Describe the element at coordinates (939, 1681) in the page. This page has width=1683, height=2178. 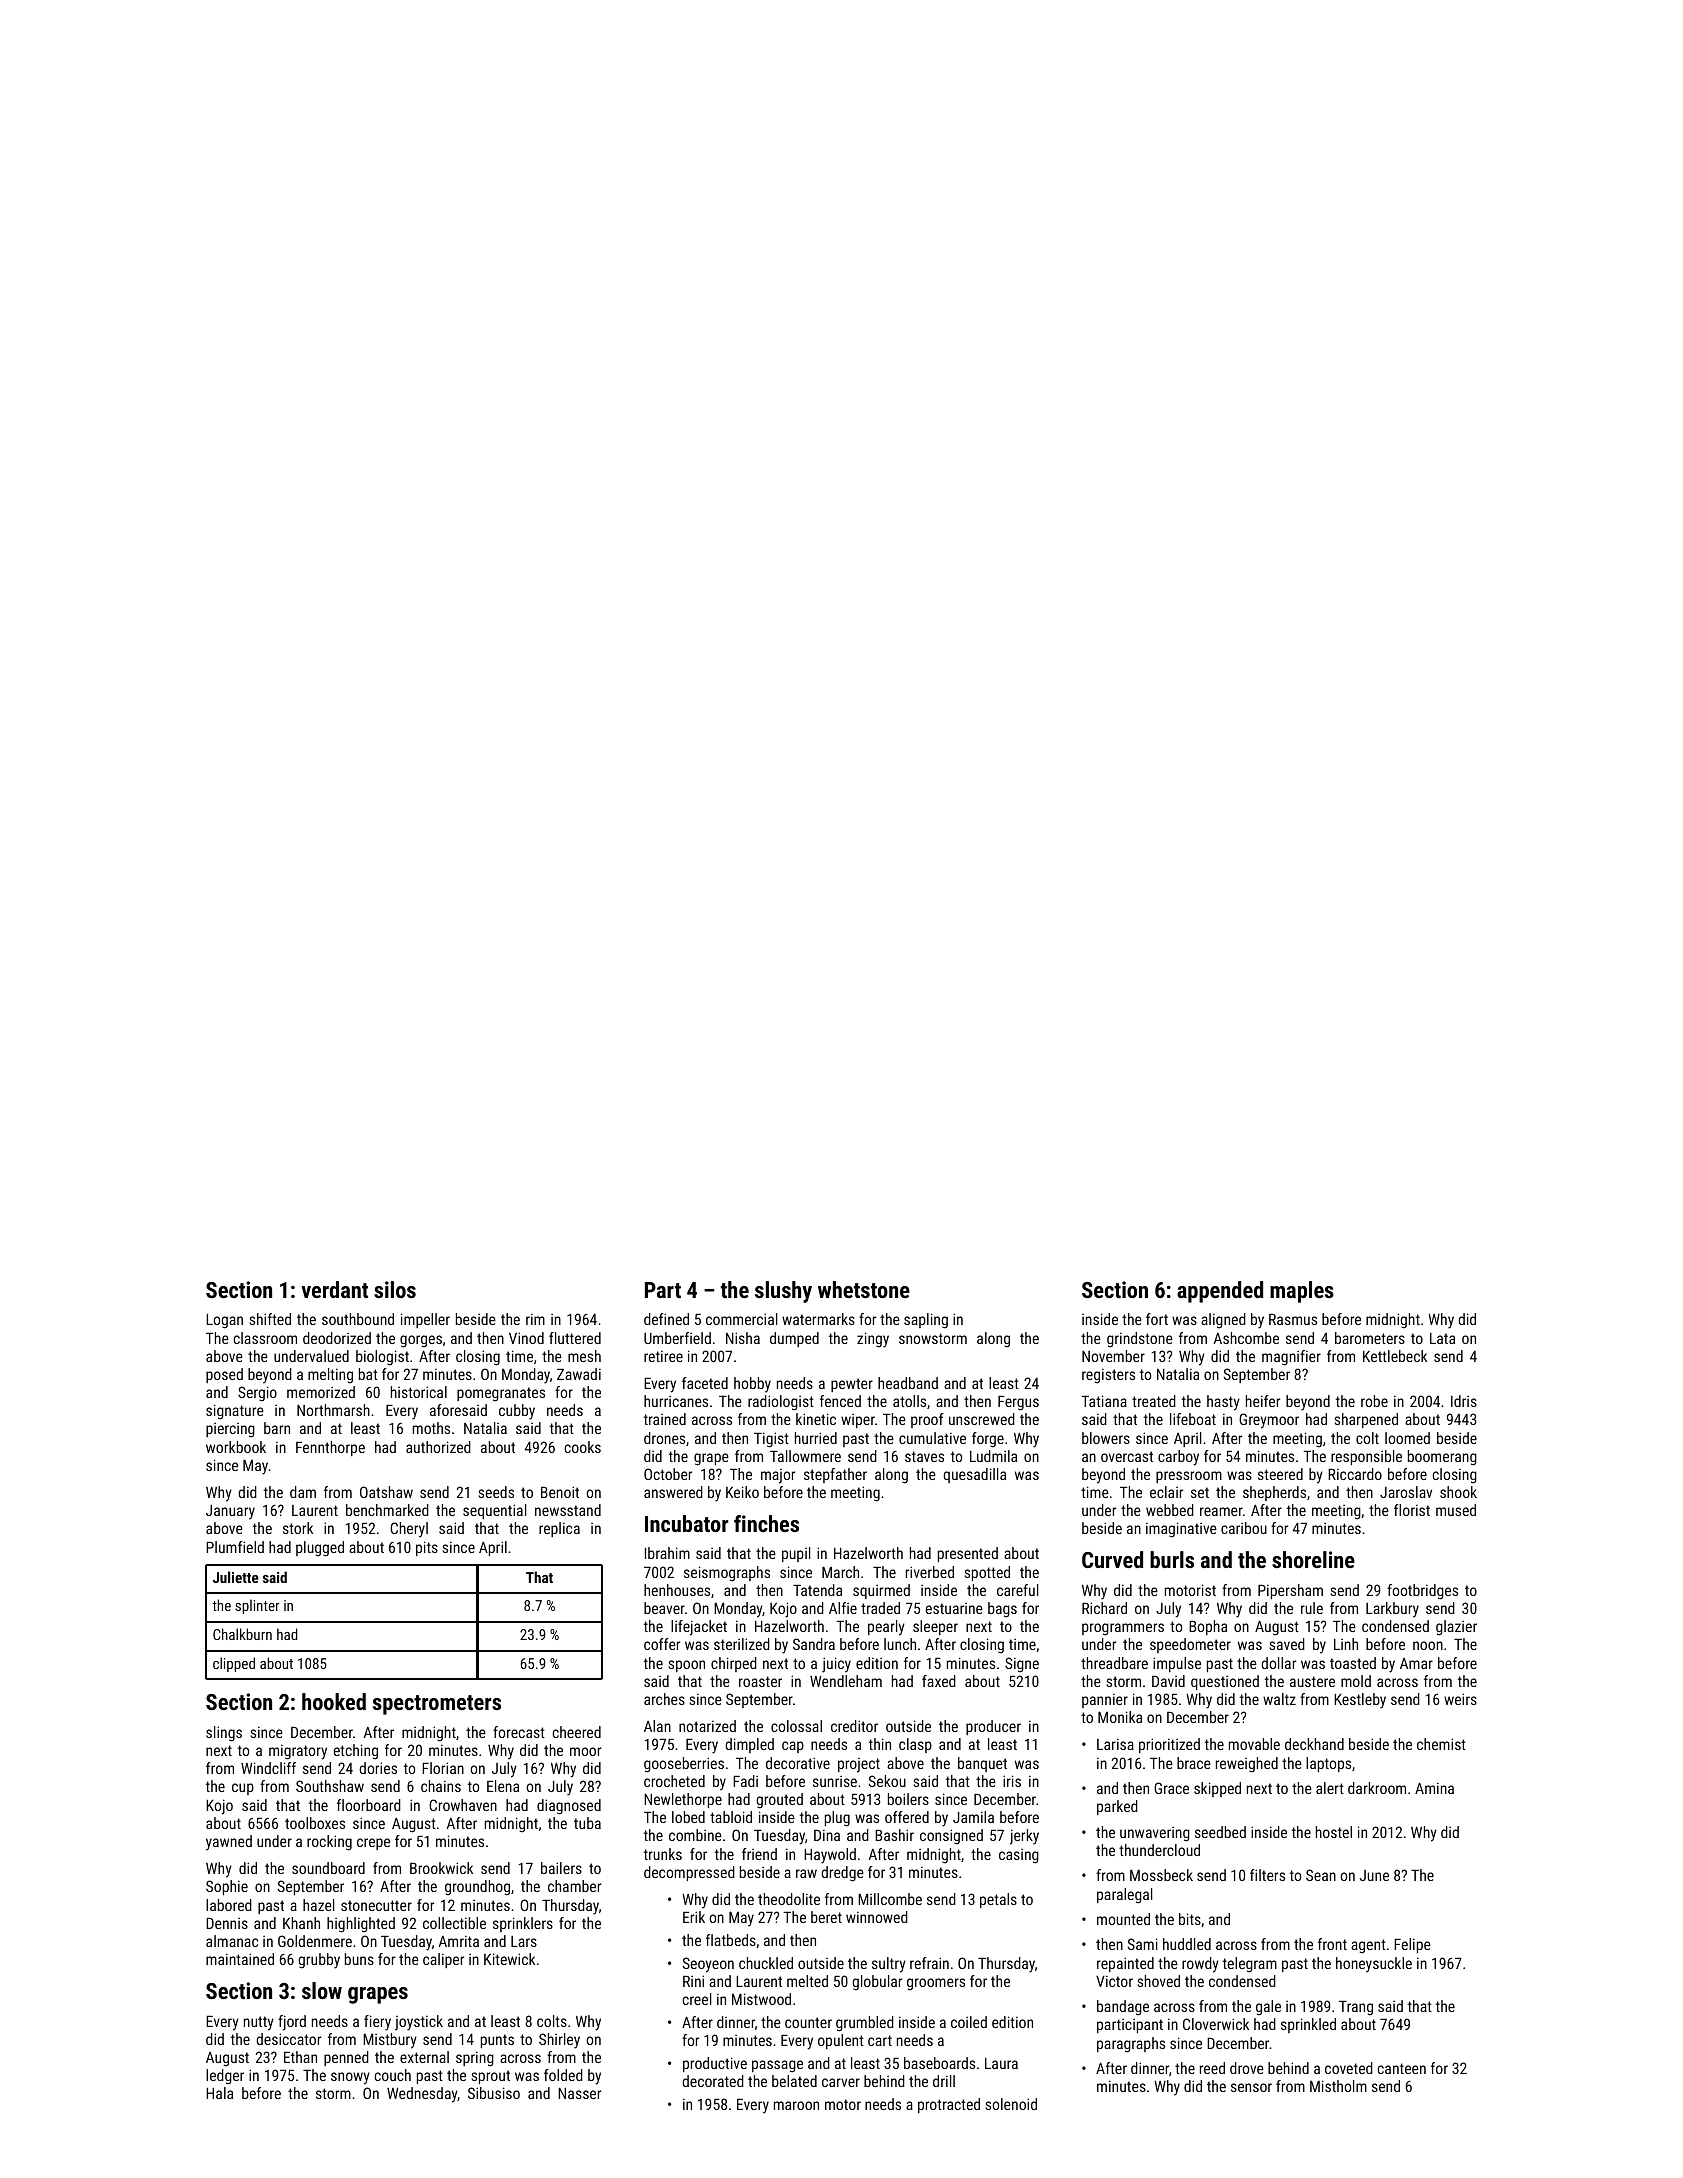
I see `faxed` at that location.
